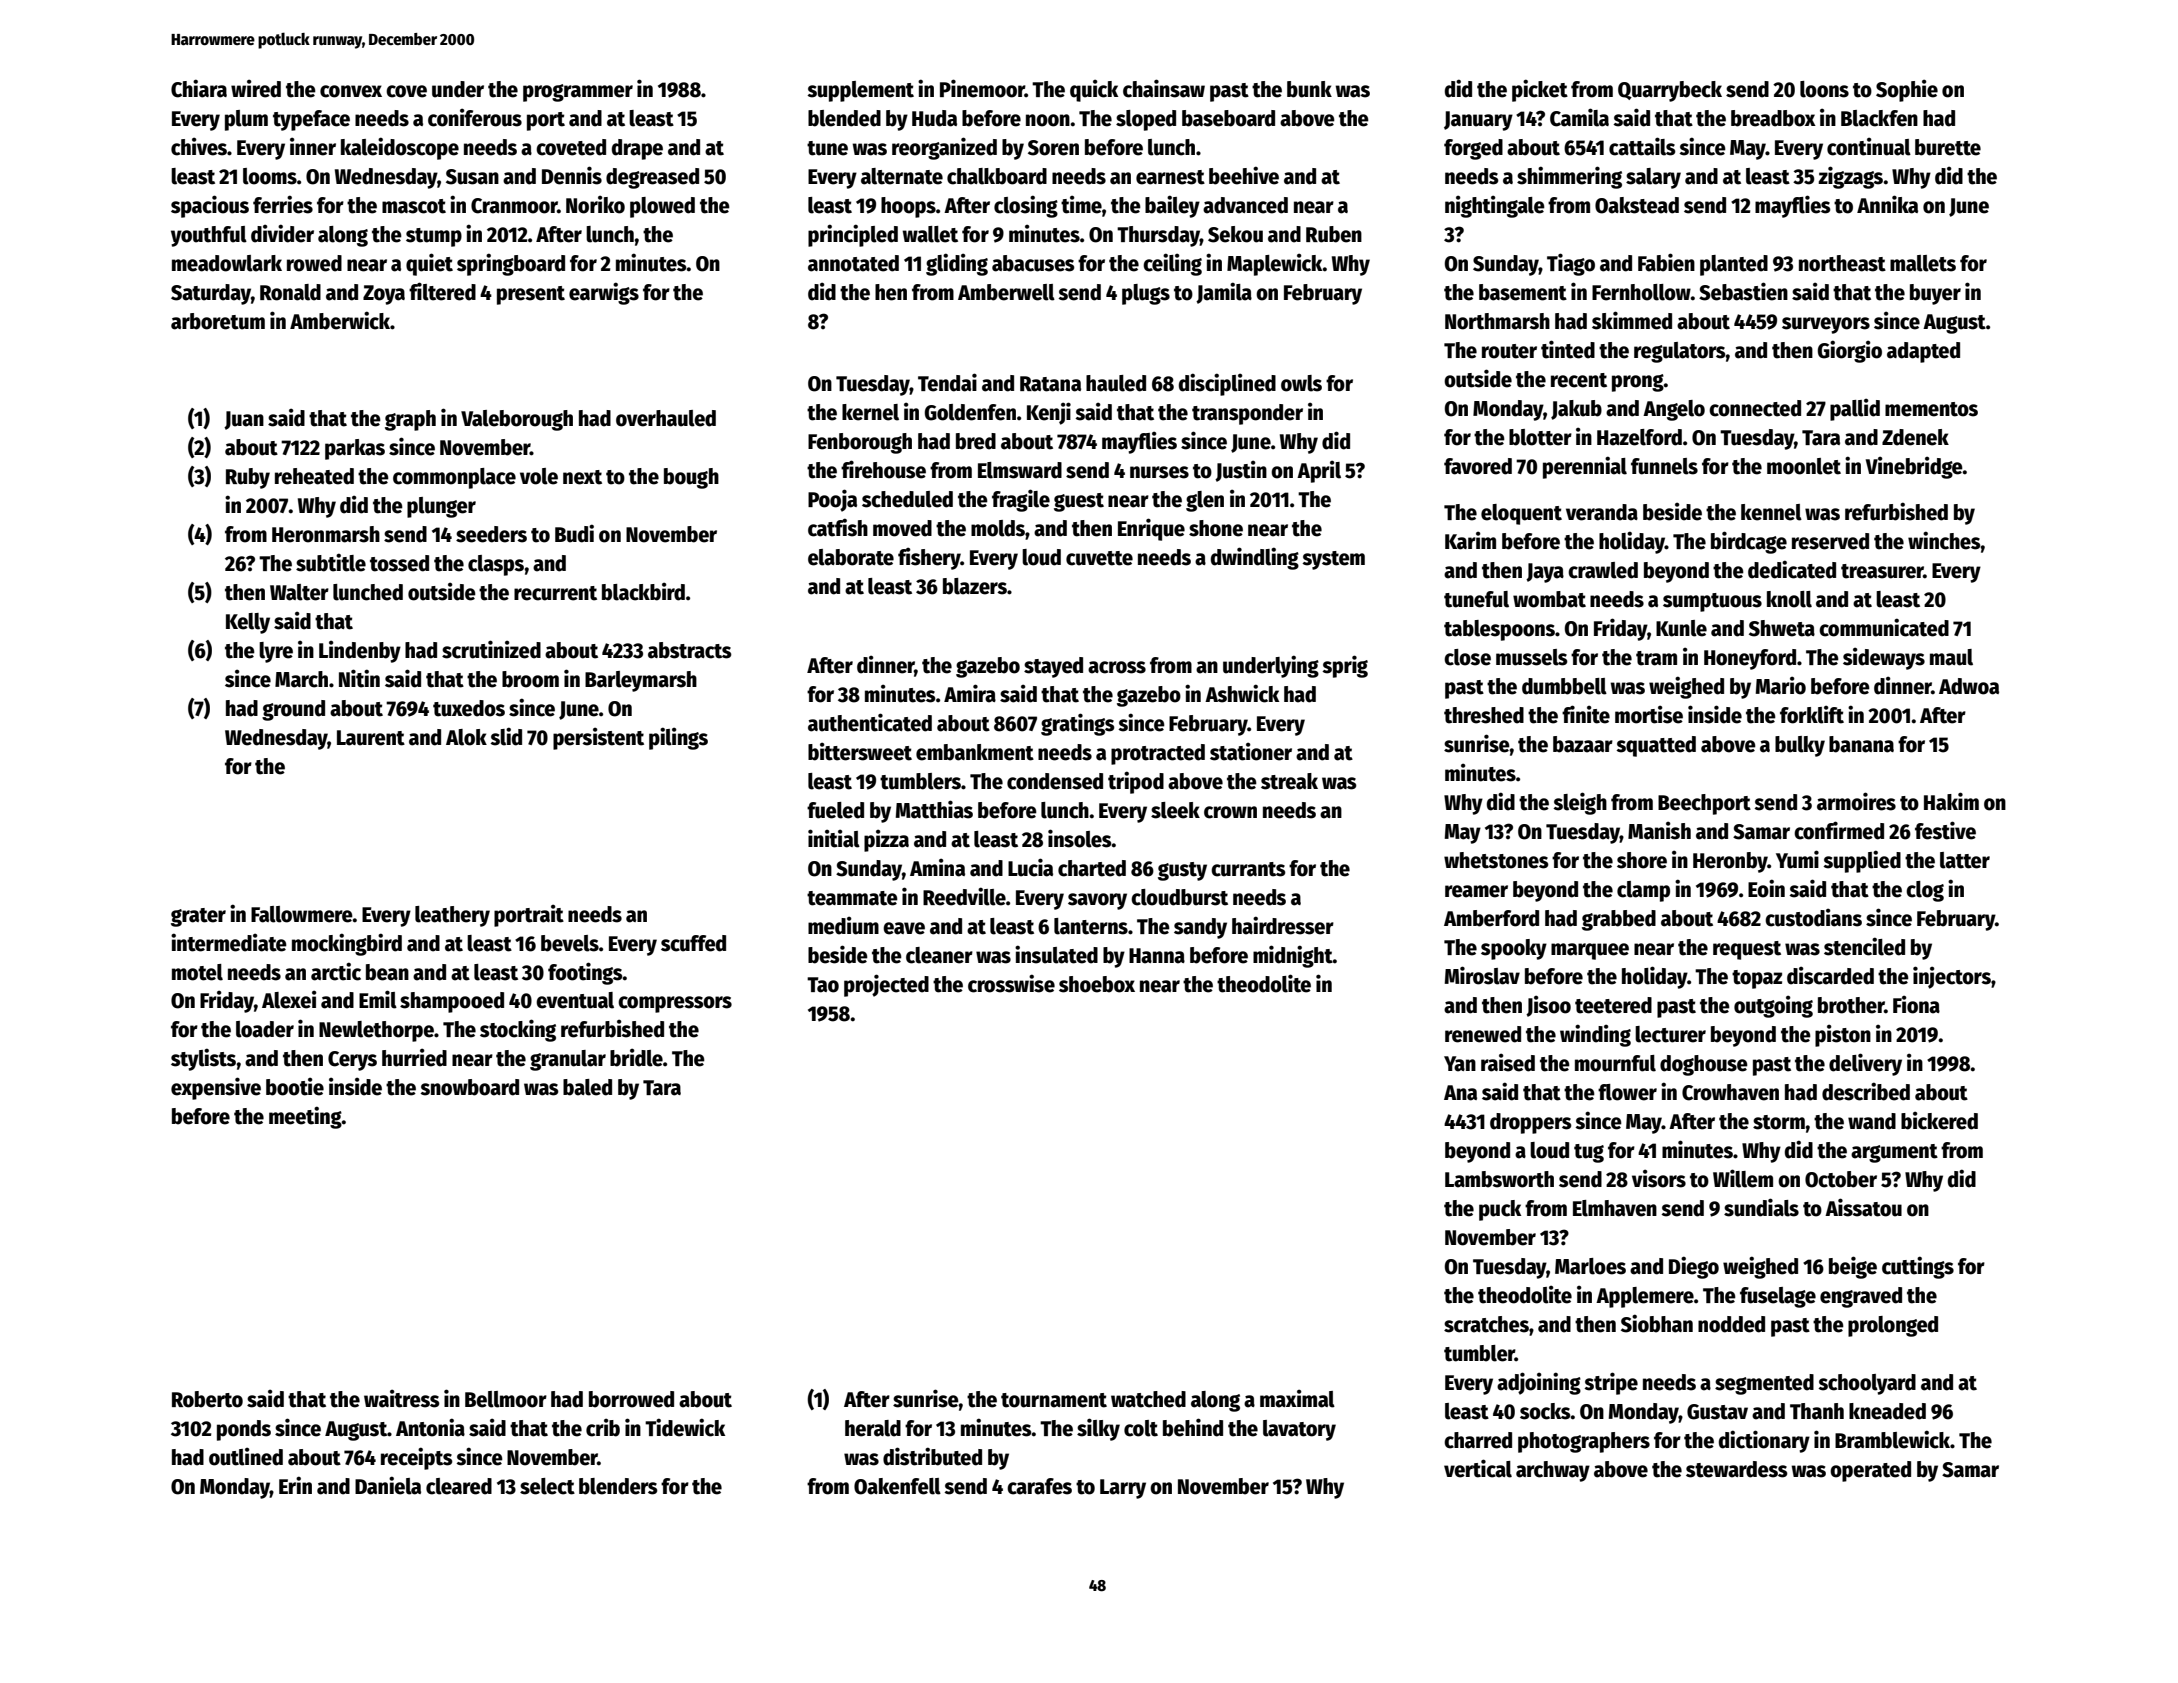 This screenshot has width=2178, height=1683. What do you see at coordinates (1737, 1469) in the screenshot?
I see `stewardess` at bounding box center [1737, 1469].
